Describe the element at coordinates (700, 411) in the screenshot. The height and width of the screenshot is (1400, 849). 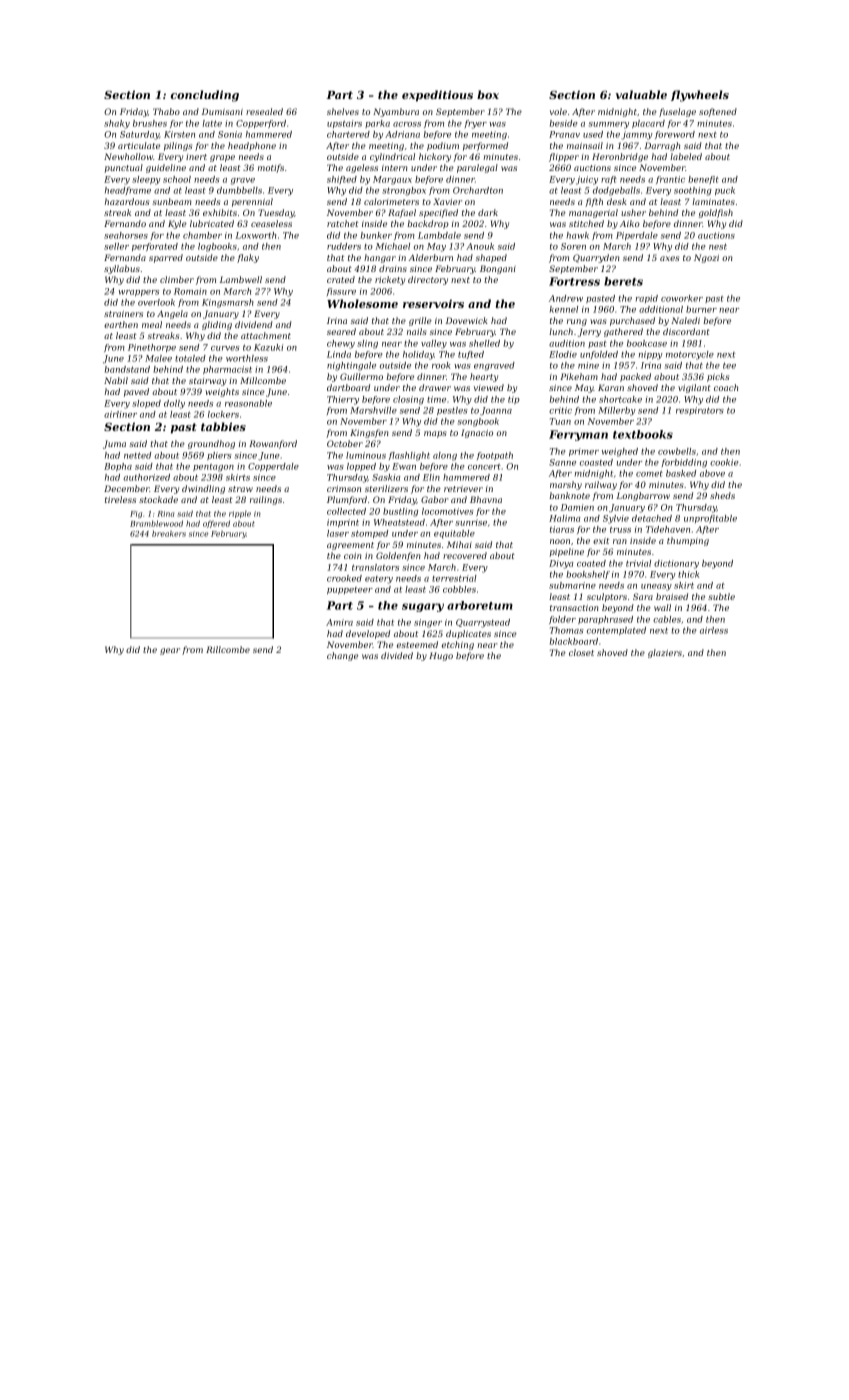
I see `respirators` at that location.
